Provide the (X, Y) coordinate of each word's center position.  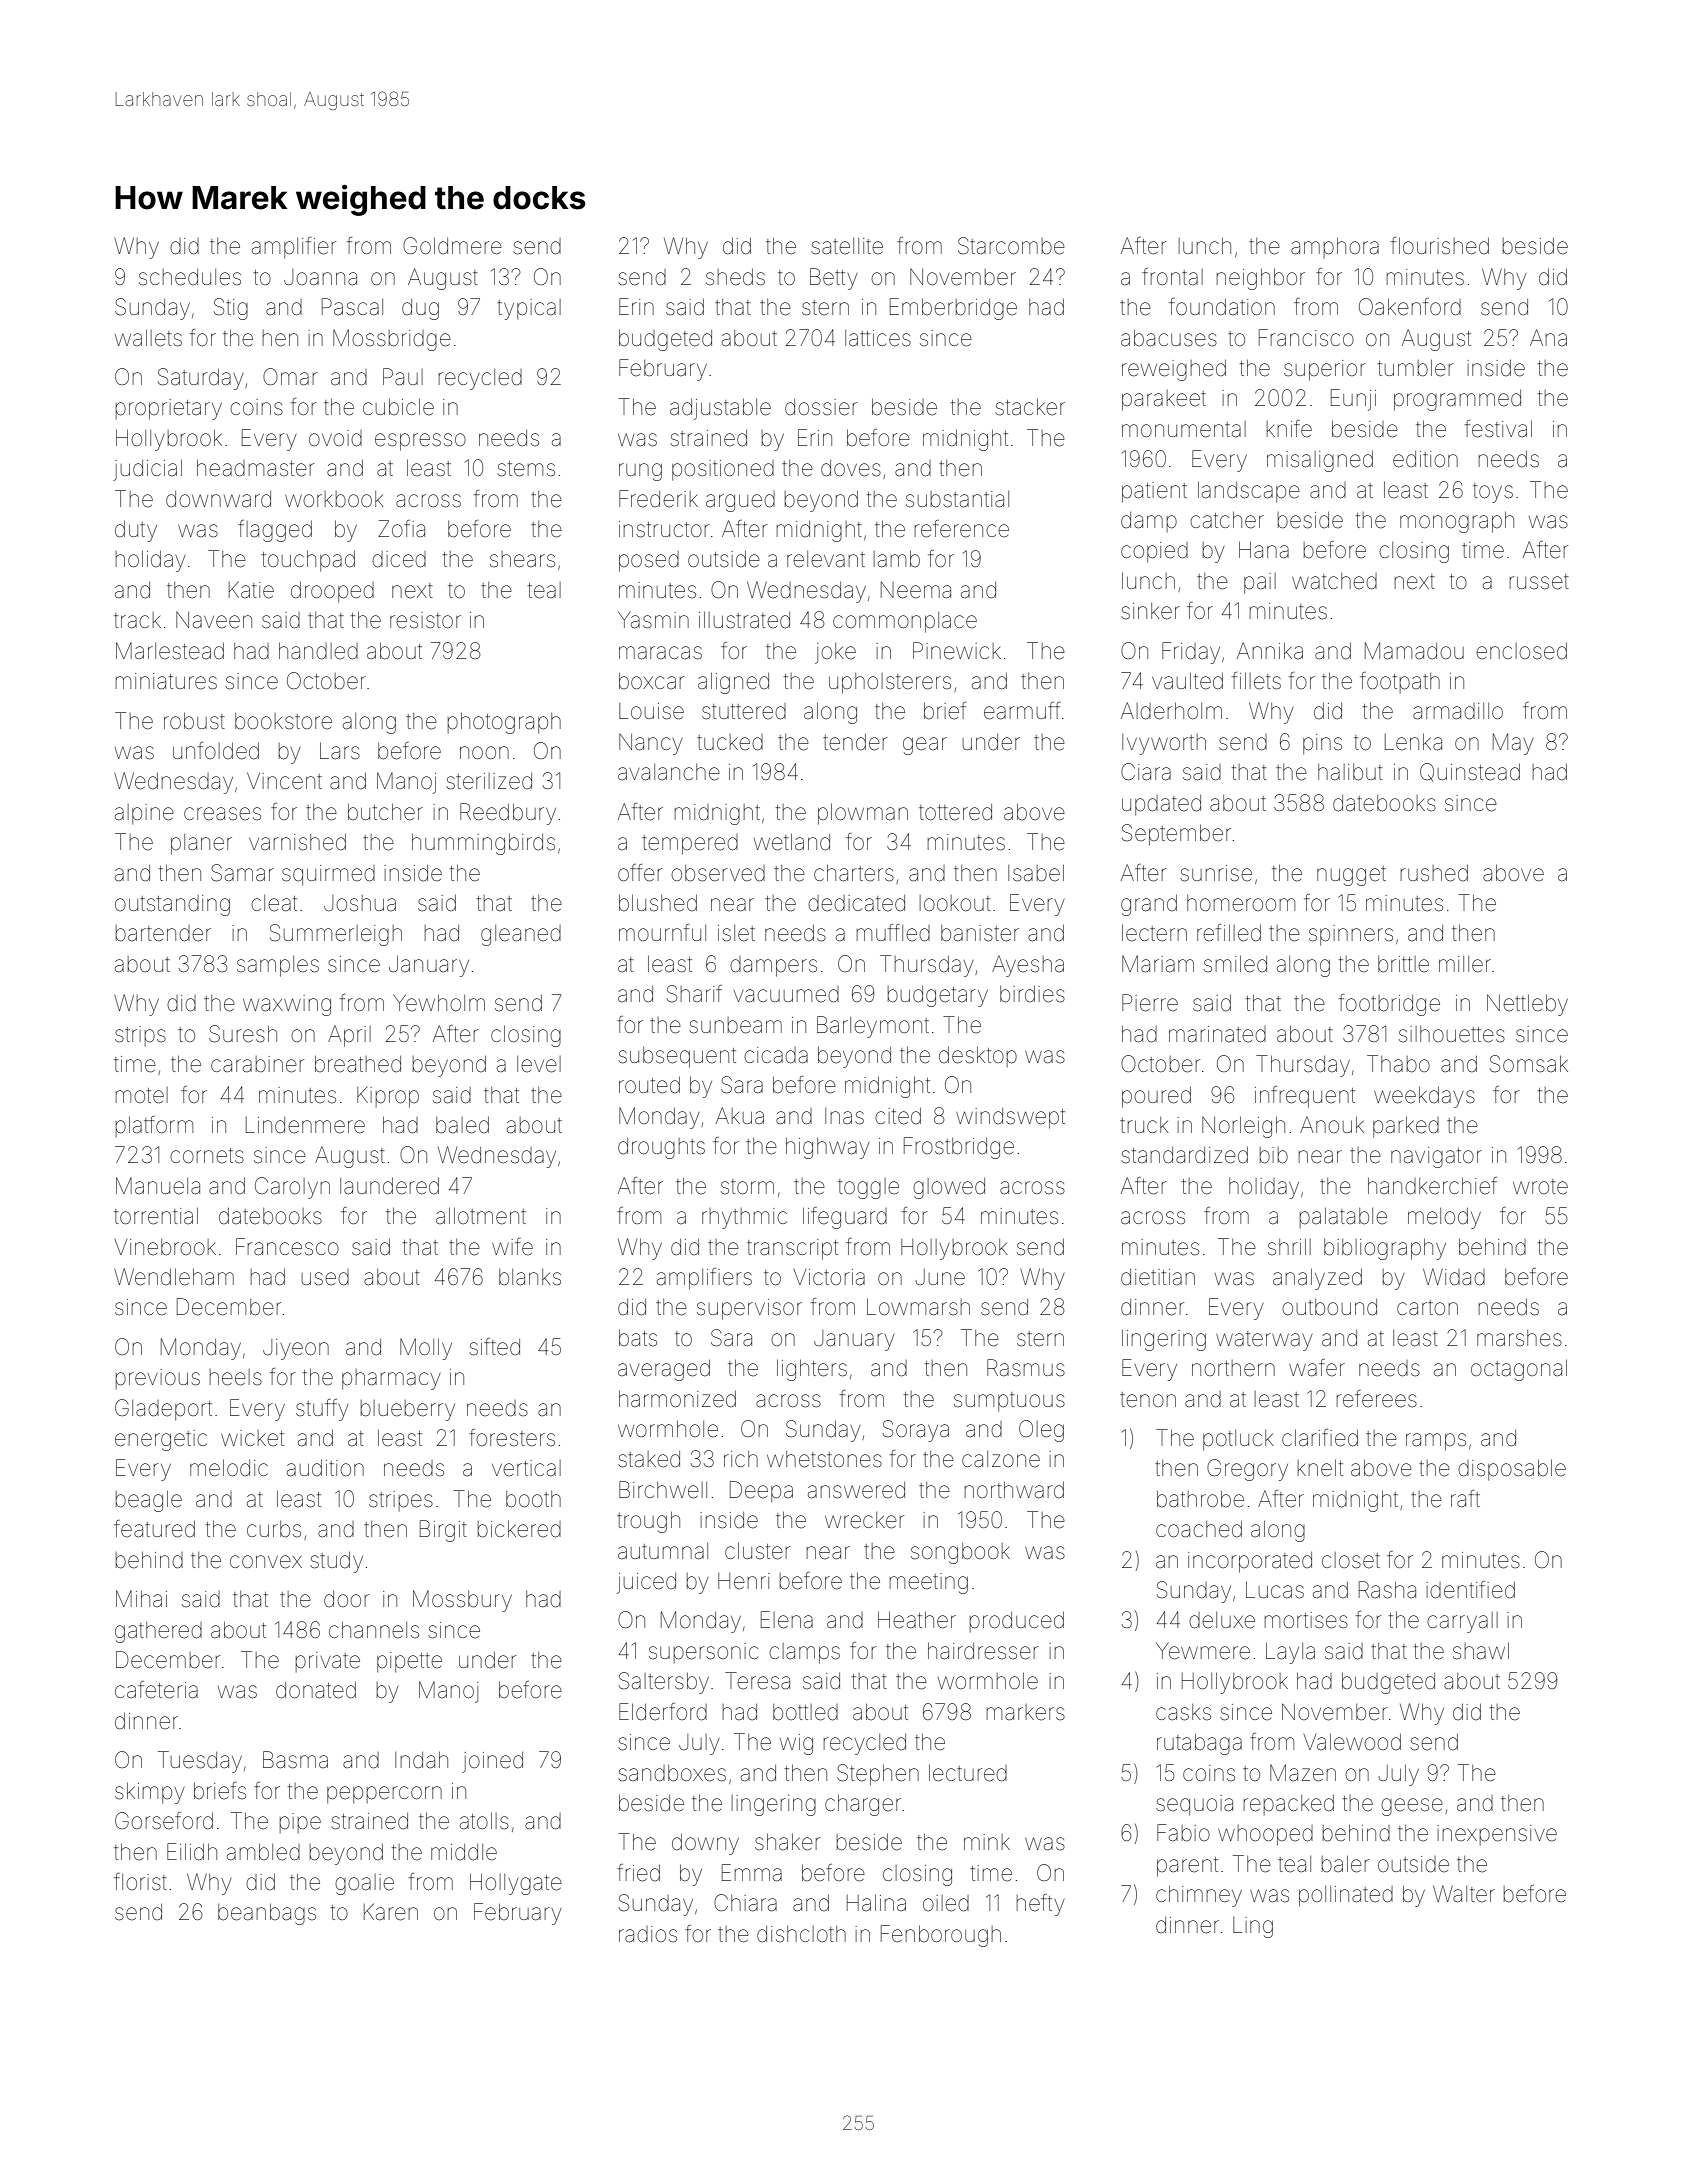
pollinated (1346, 1896)
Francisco (1306, 338)
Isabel (1036, 873)
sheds (735, 277)
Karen (391, 1912)
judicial (147, 470)
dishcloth (801, 1934)
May (1513, 744)
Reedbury (508, 814)
